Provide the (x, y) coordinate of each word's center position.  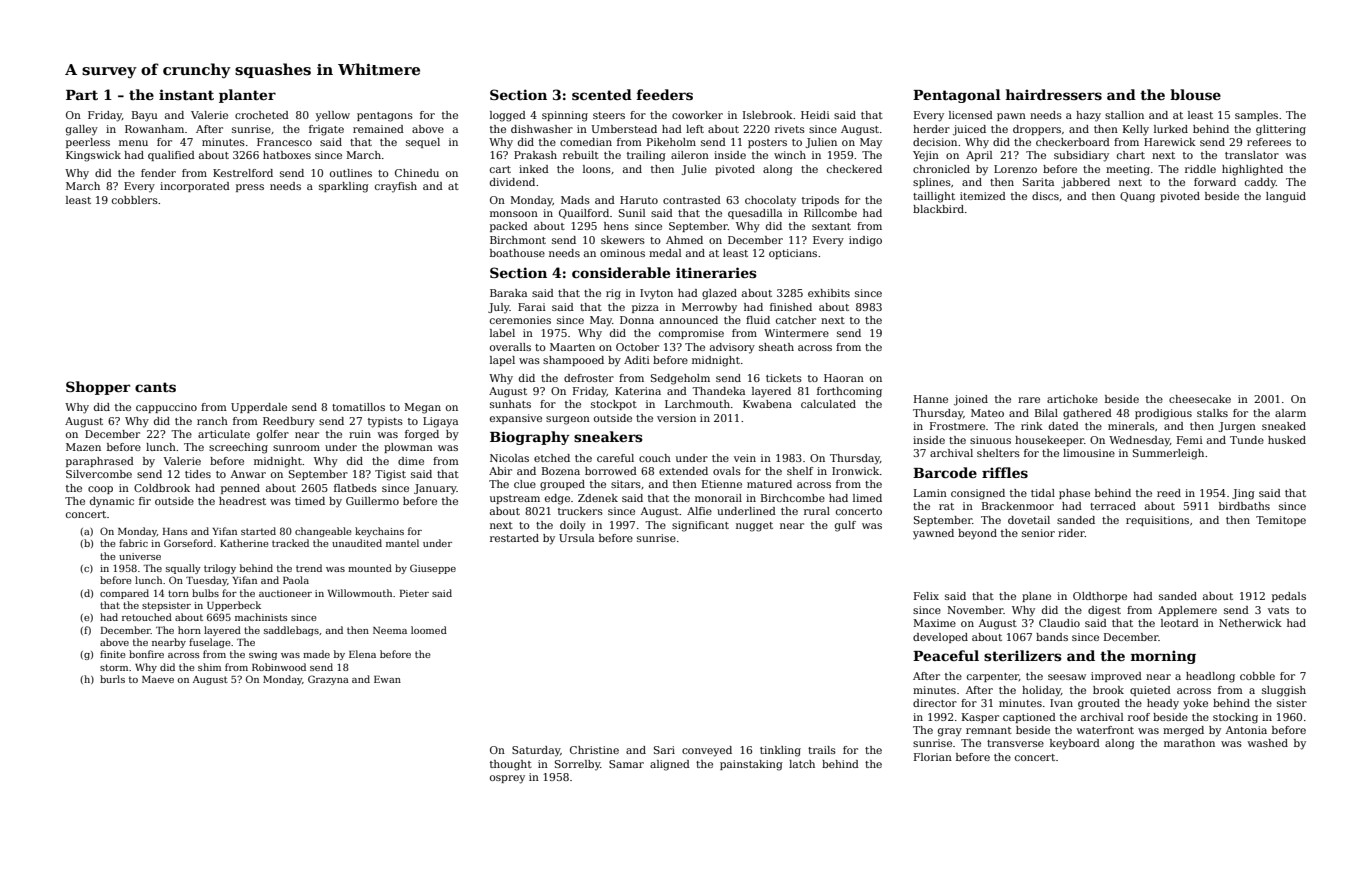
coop (100, 490)
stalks (1212, 413)
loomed (429, 630)
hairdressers (1054, 94)
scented (602, 94)
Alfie (699, 511)
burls (112, 679)
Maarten (572, 347)
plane (1036, 597)
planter (247, 96)
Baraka (508, 293)
